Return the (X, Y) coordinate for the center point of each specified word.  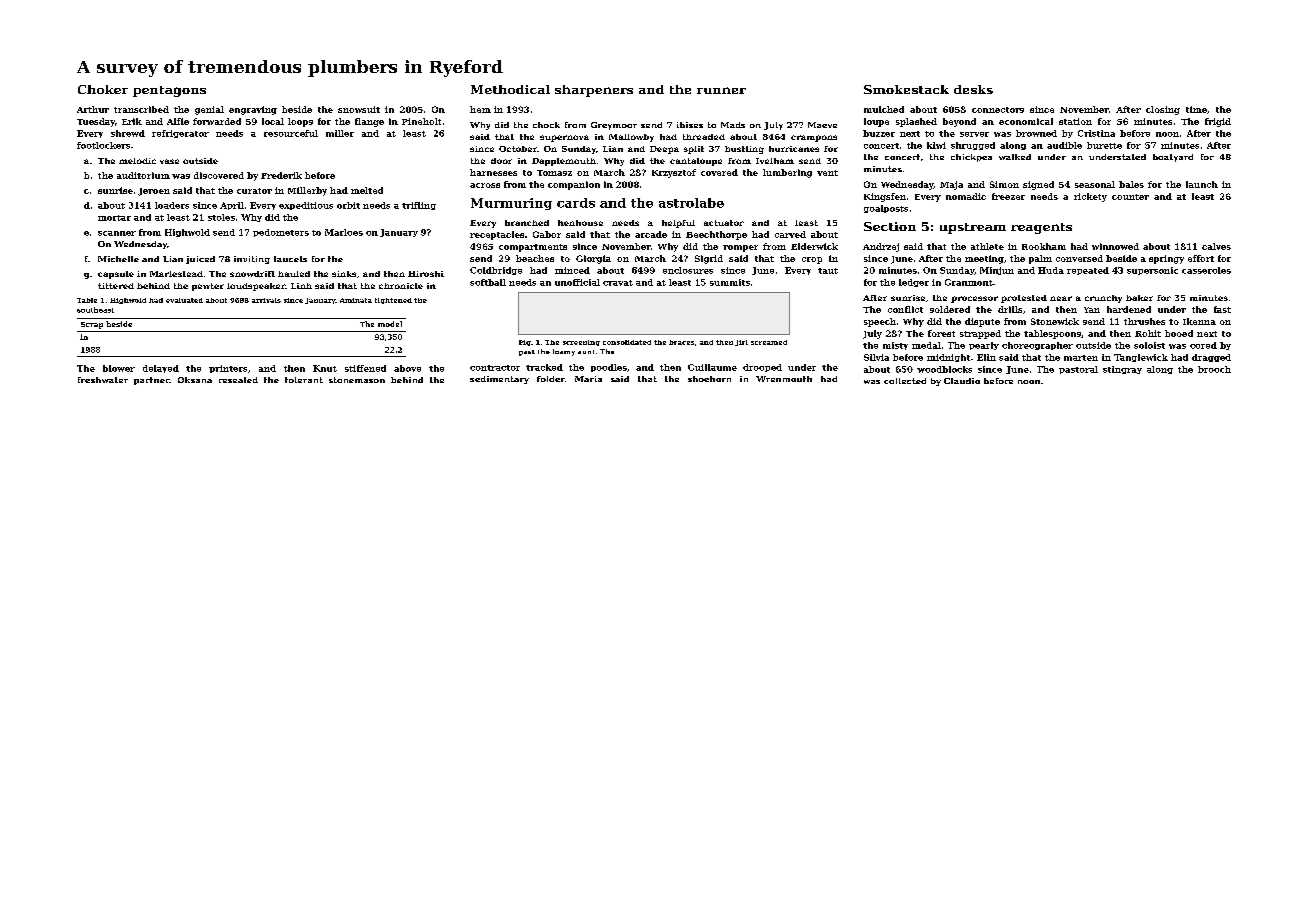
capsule (116, 275)
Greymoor (614, 126)
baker (1139, 298)
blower (119, 368)
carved (790, 234)
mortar (114, 218)
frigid (1218, 122)
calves (1216, 246)
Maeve (822, 125)
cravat (618, 283)
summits (730, 282)
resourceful (291, 133)
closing (1163, 110)
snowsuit (359, 109)
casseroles (1206, 270)
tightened (393, 301)
